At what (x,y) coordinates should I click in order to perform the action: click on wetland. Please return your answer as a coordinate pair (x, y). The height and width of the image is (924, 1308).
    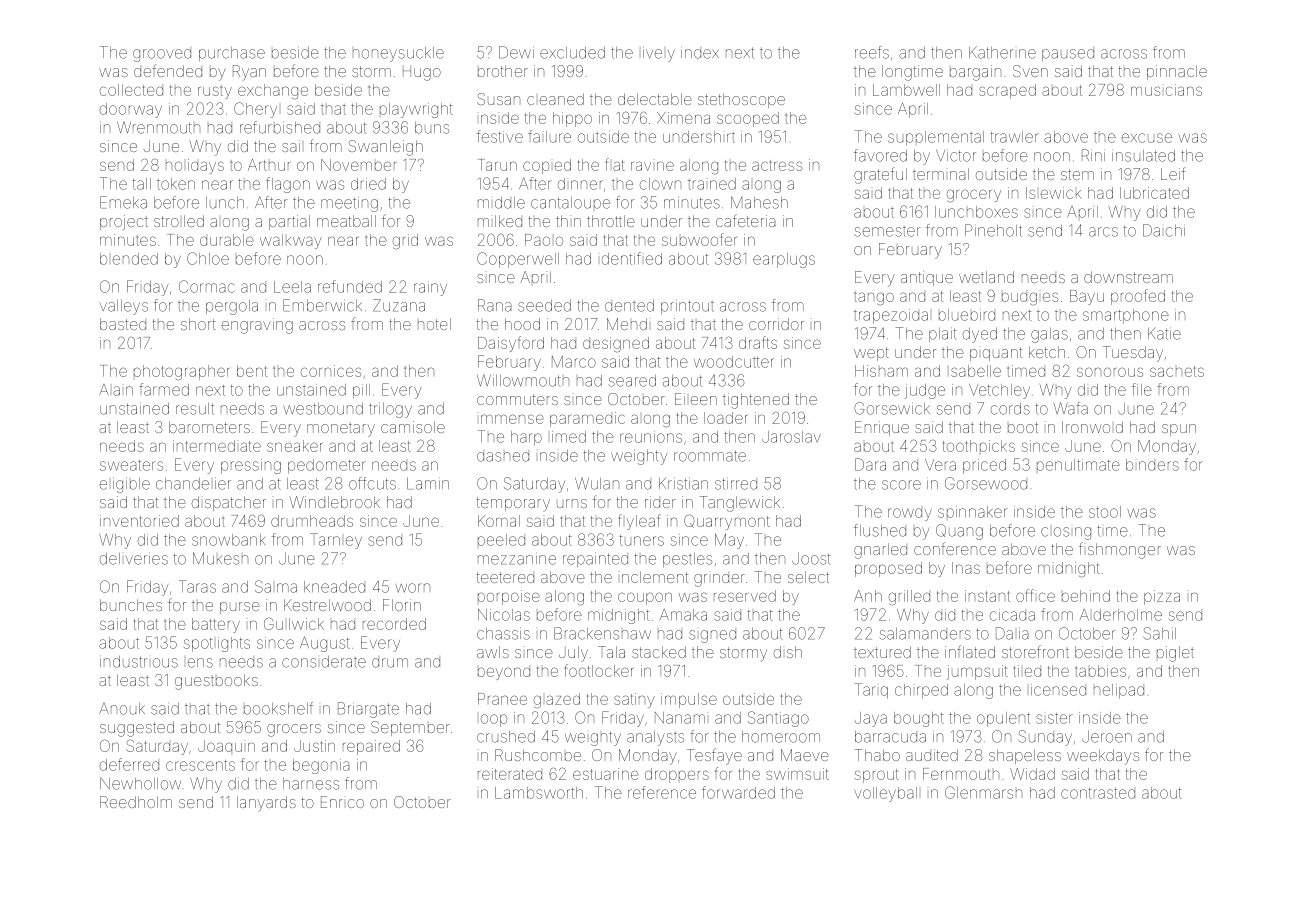
    Looking at the image, I should click on (986, 277).
